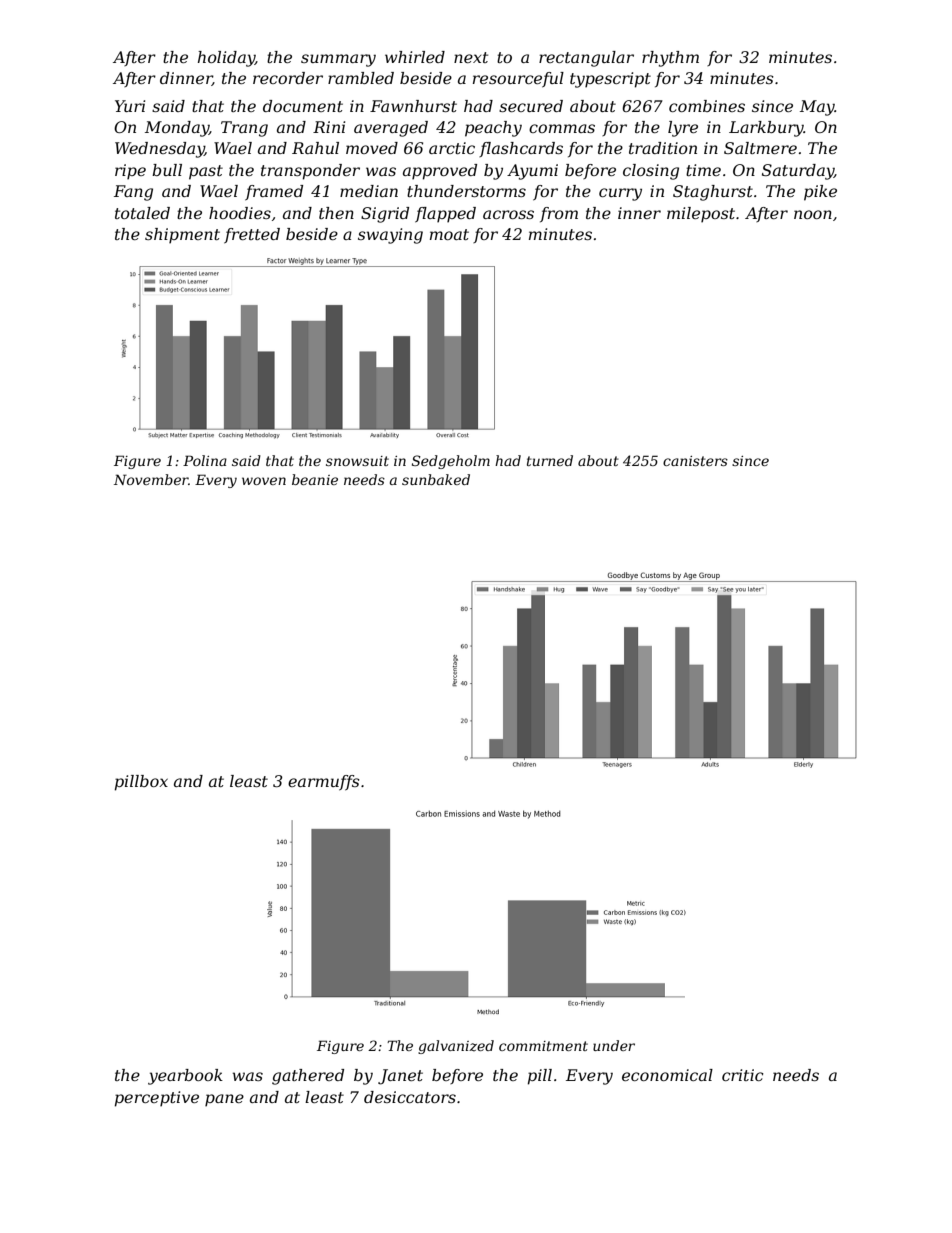 The image size is (952, 1233). What do you see at coordinates (324, 783) in the screenshot?
I see `earmuffs` at bounding box center [324, 783].
